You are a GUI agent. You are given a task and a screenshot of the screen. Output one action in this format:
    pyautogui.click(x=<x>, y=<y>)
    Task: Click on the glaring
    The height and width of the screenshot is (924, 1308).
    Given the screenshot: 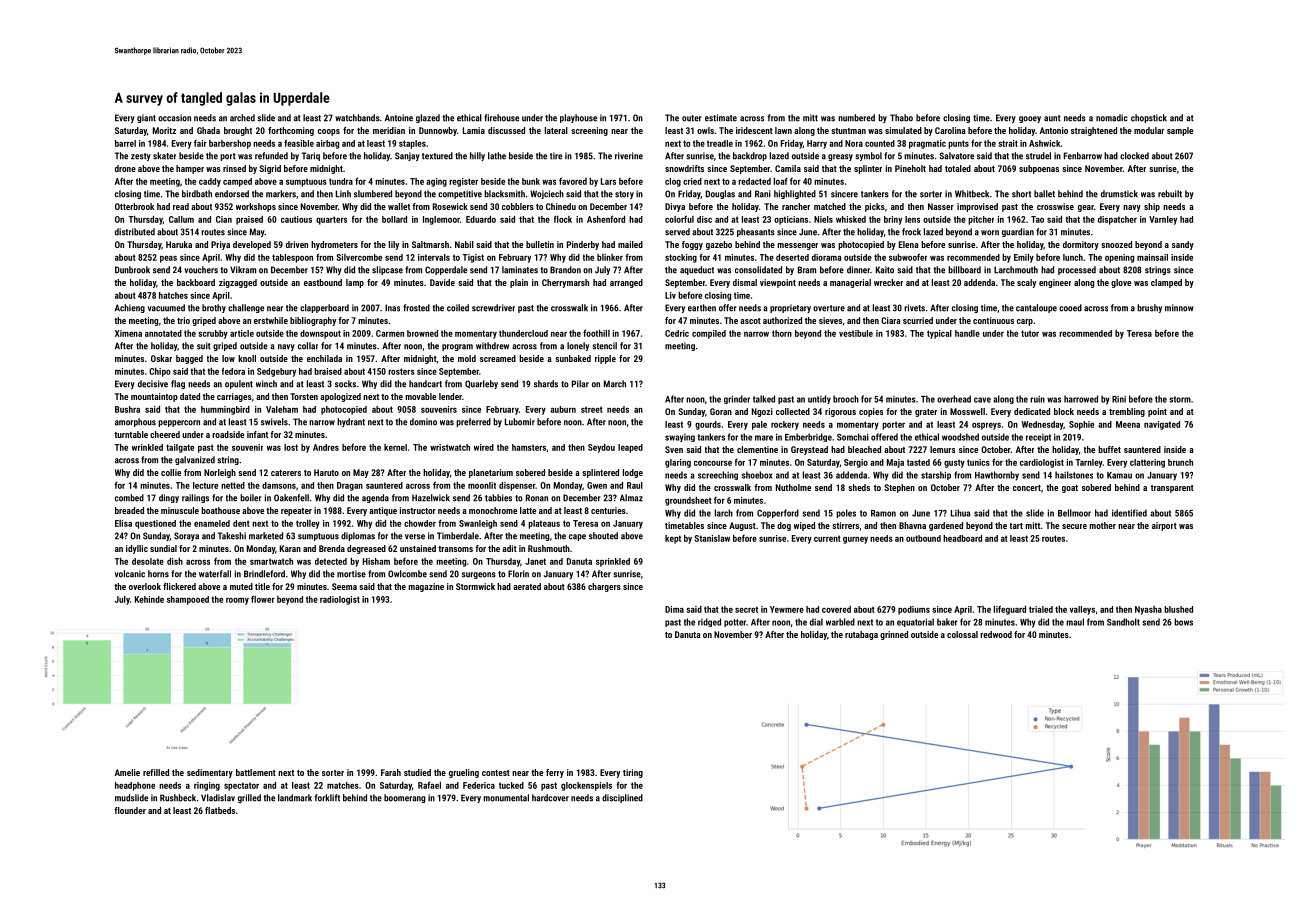 What is the action you would take?
    pyautogui.click(x=678, y=463)
